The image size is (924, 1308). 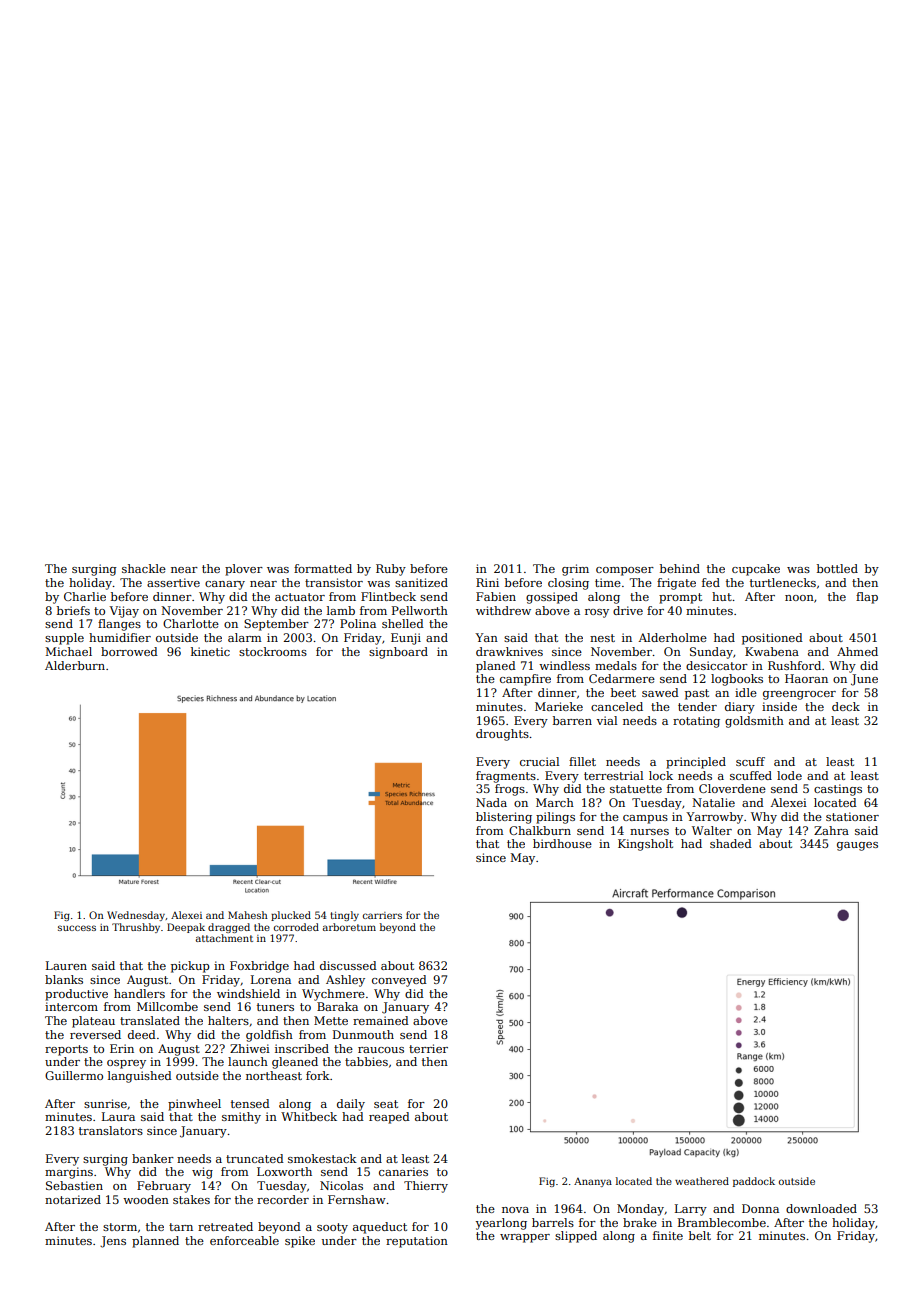 What do you see at coordinates (173, 582) in the page?
I see `assertive` at bounding box center [173, 582].
